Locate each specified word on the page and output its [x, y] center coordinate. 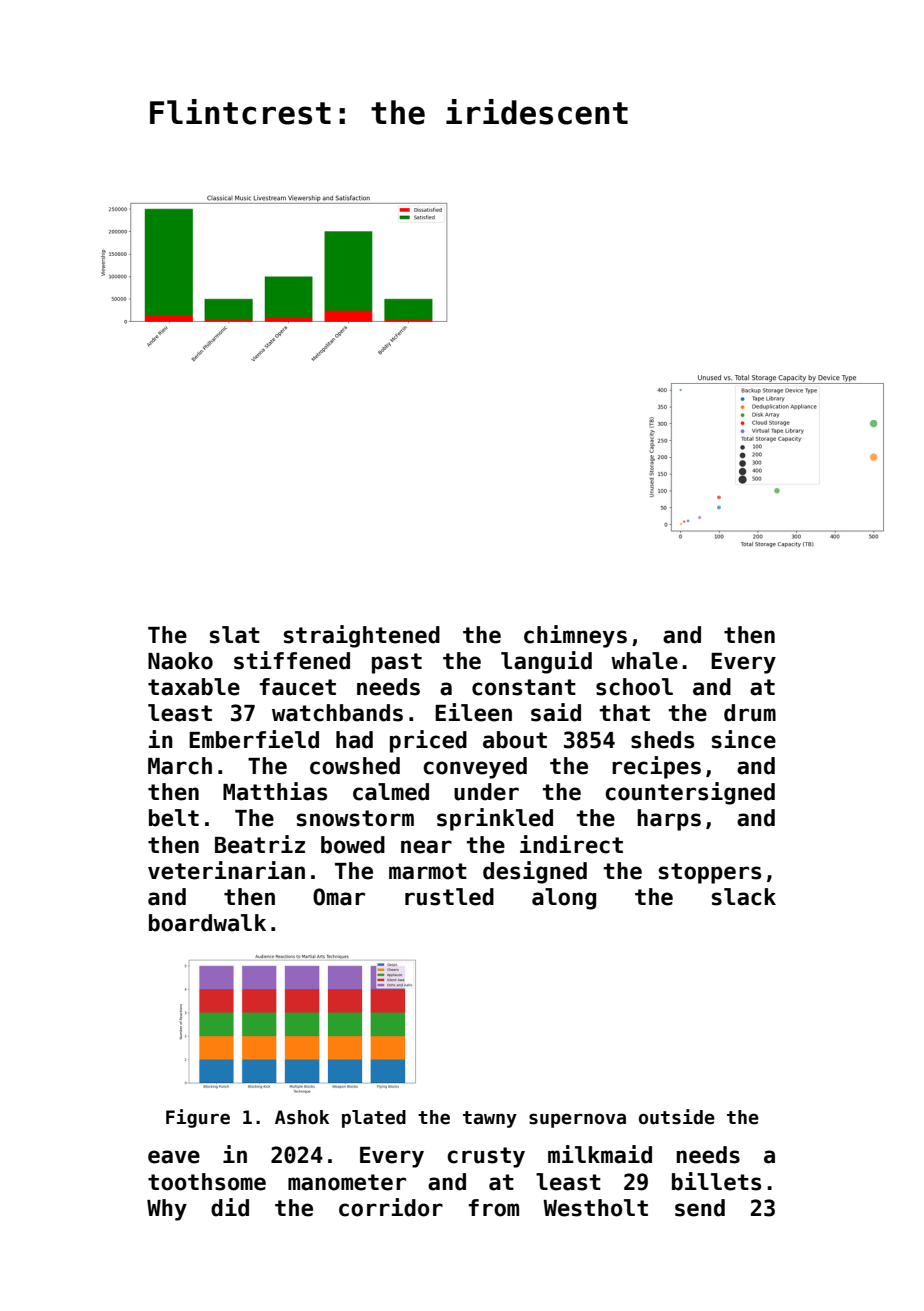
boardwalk [207, 923]
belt [174, 818]
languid [546, 662]
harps [669, 820]
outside [677, 1117]
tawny [490, 1119]
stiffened [292, 660]
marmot [428, 871]
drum [750, 713]
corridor [391, 1207]
